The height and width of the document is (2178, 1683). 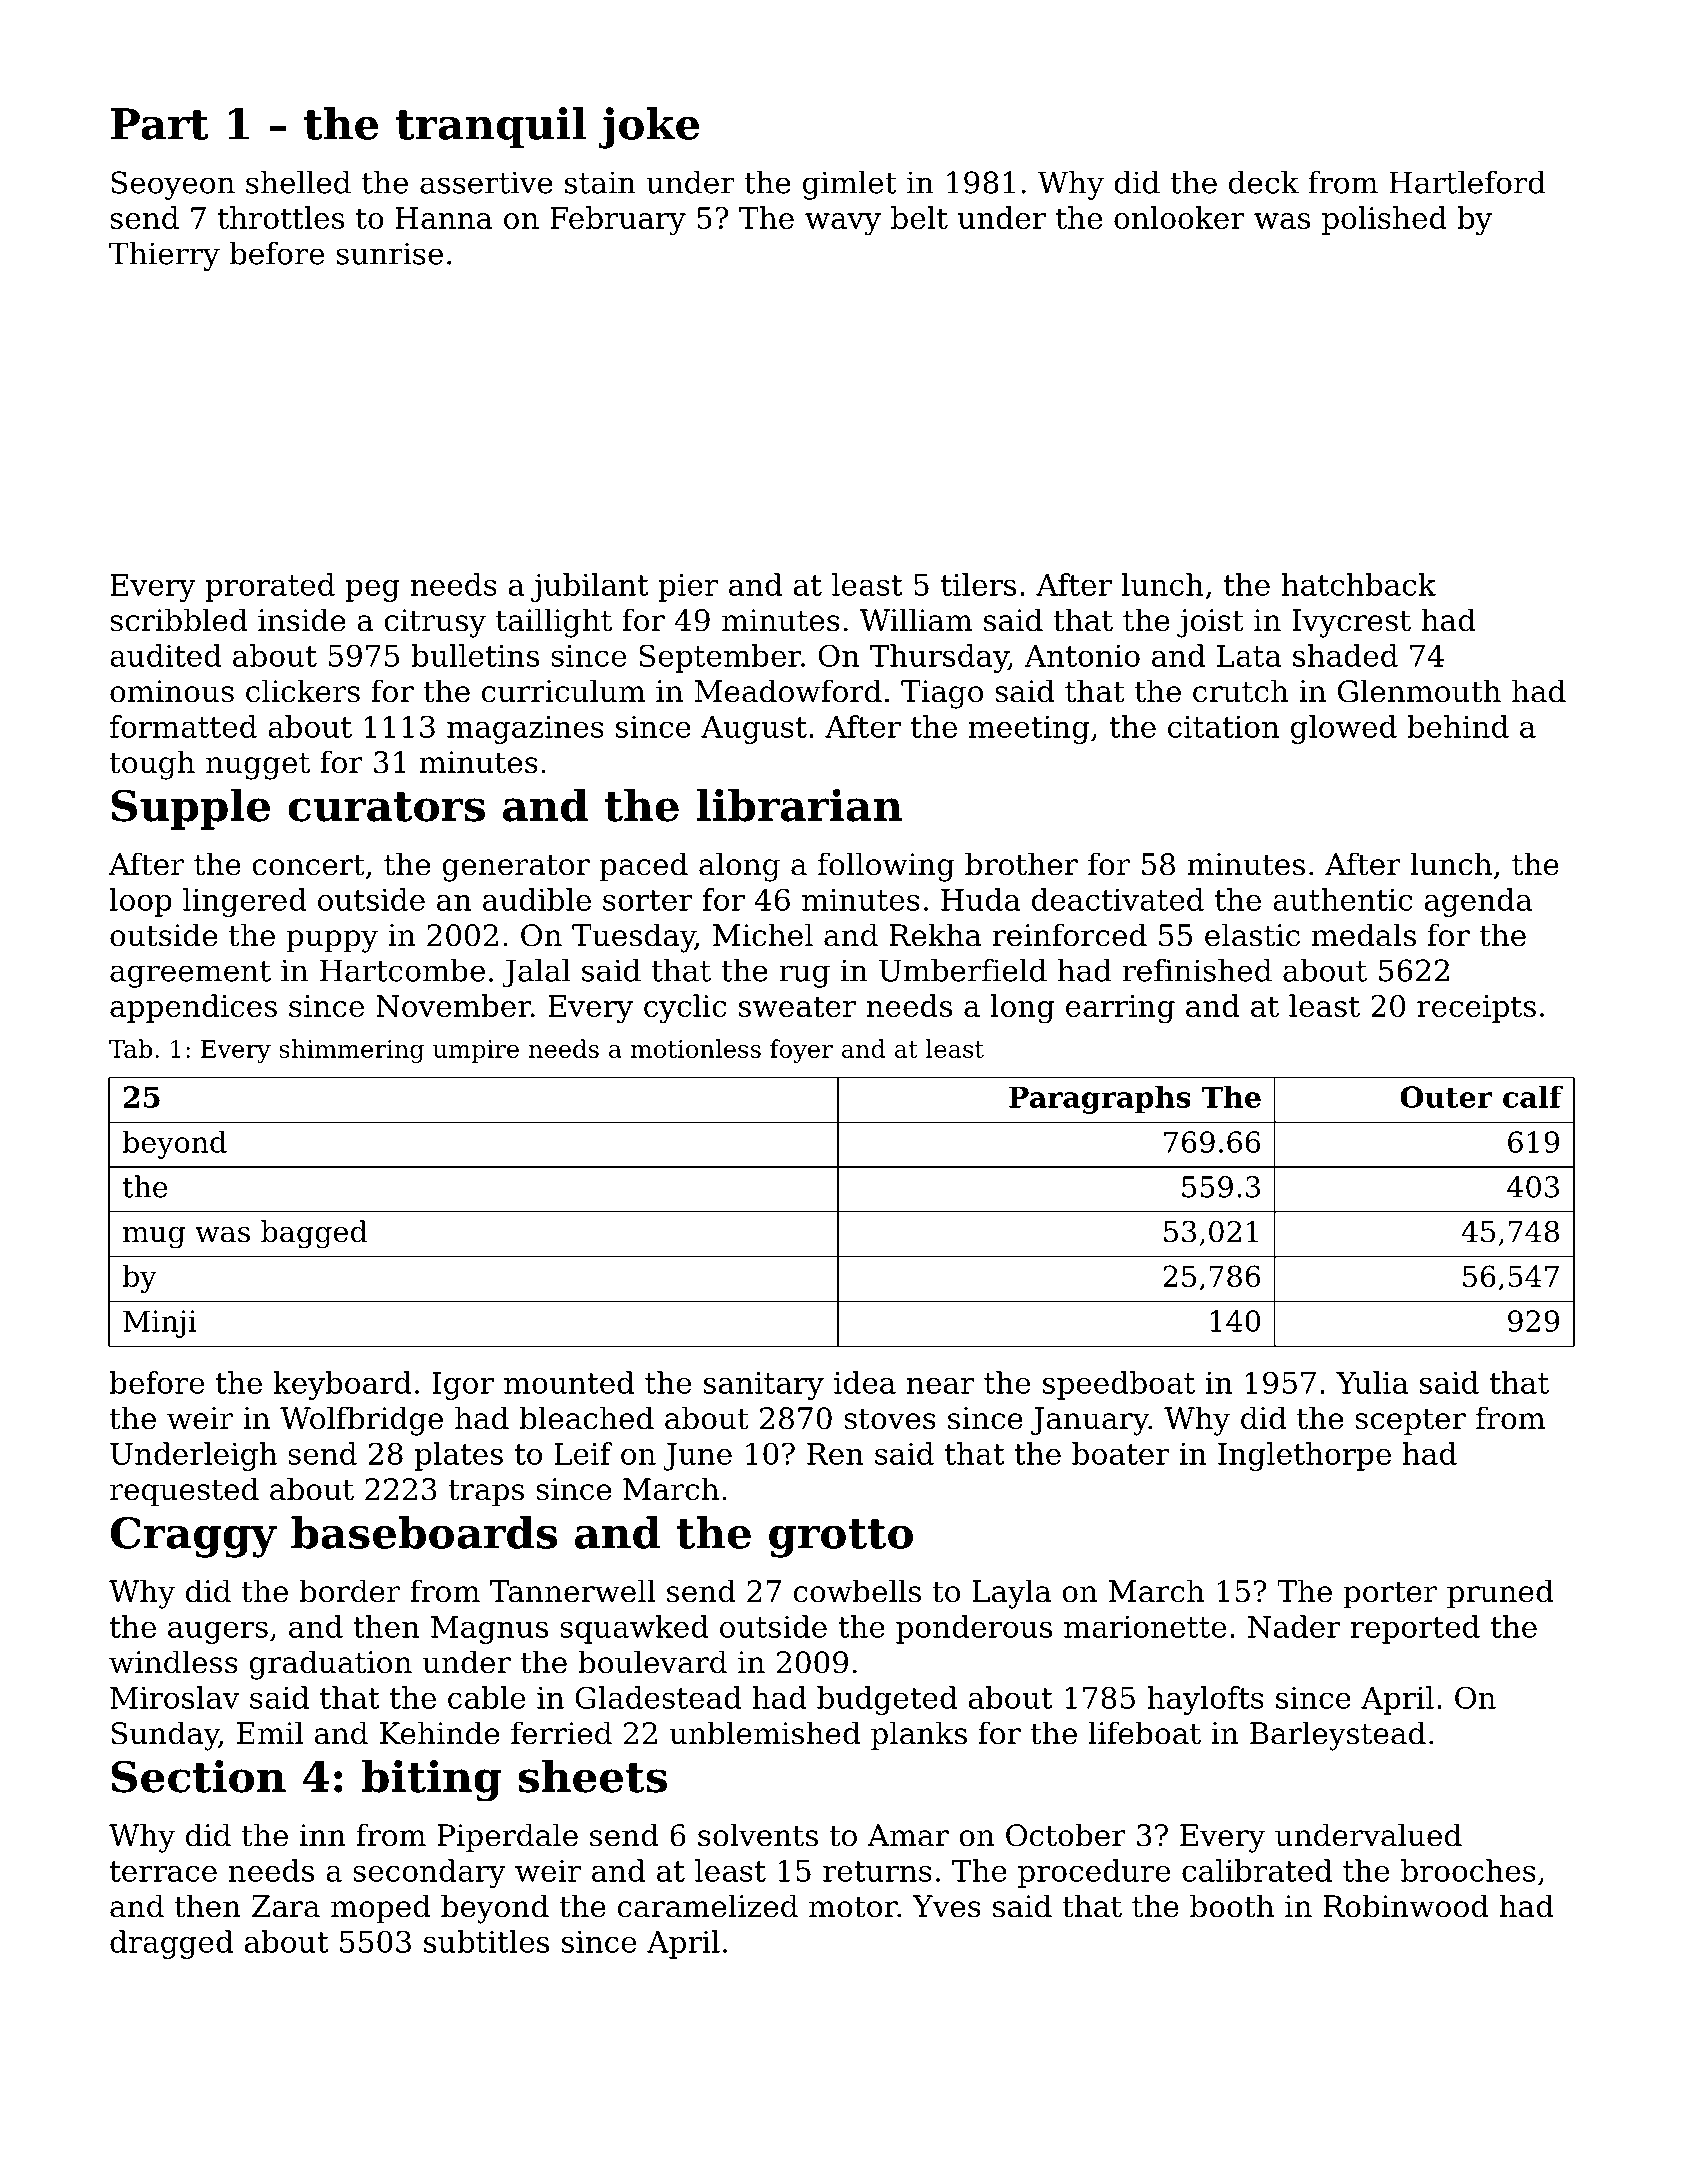 I want to click on Outer, so click(x=1446, y=1097).
